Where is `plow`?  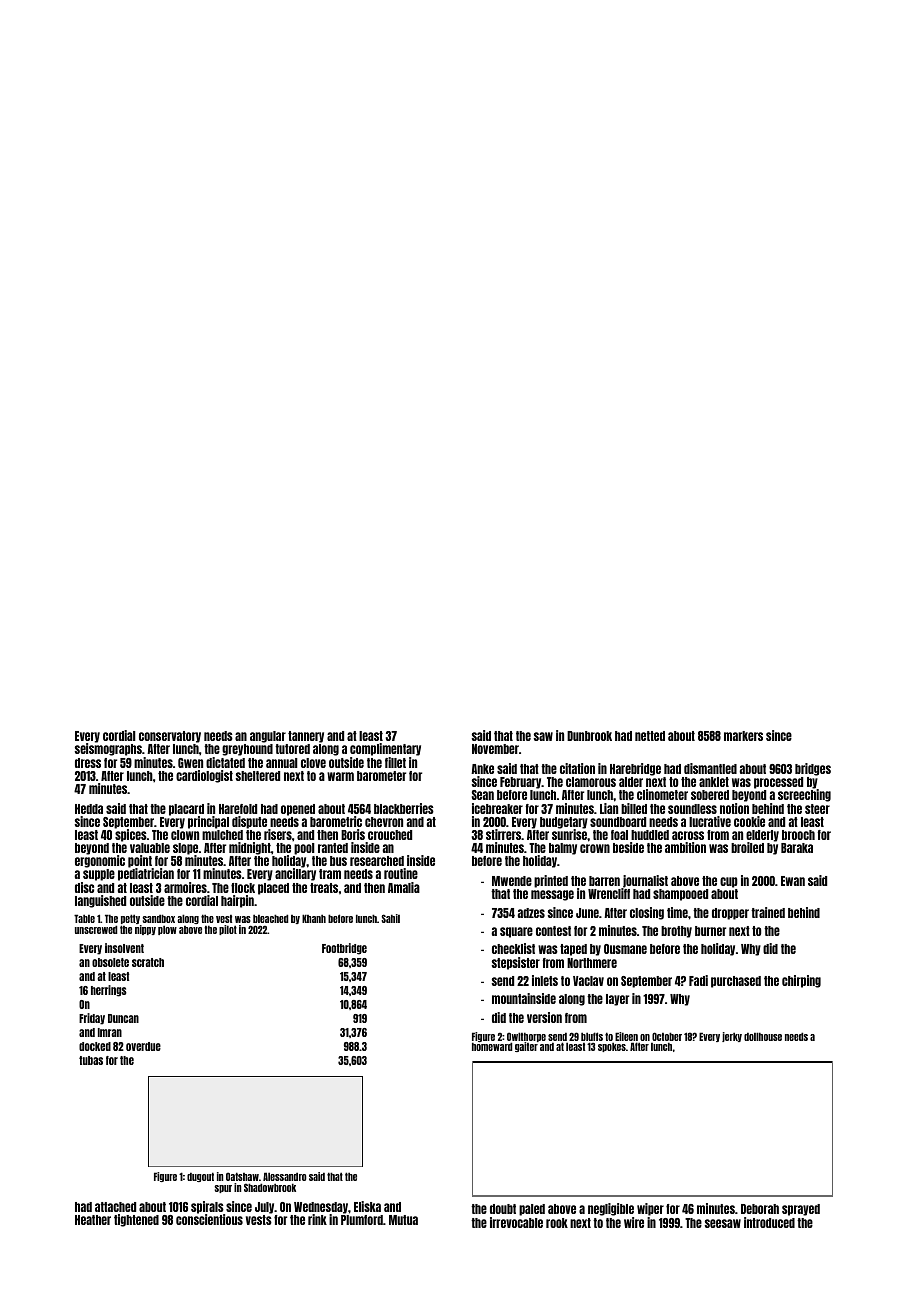
plow is located at coordinates (167, 930).
